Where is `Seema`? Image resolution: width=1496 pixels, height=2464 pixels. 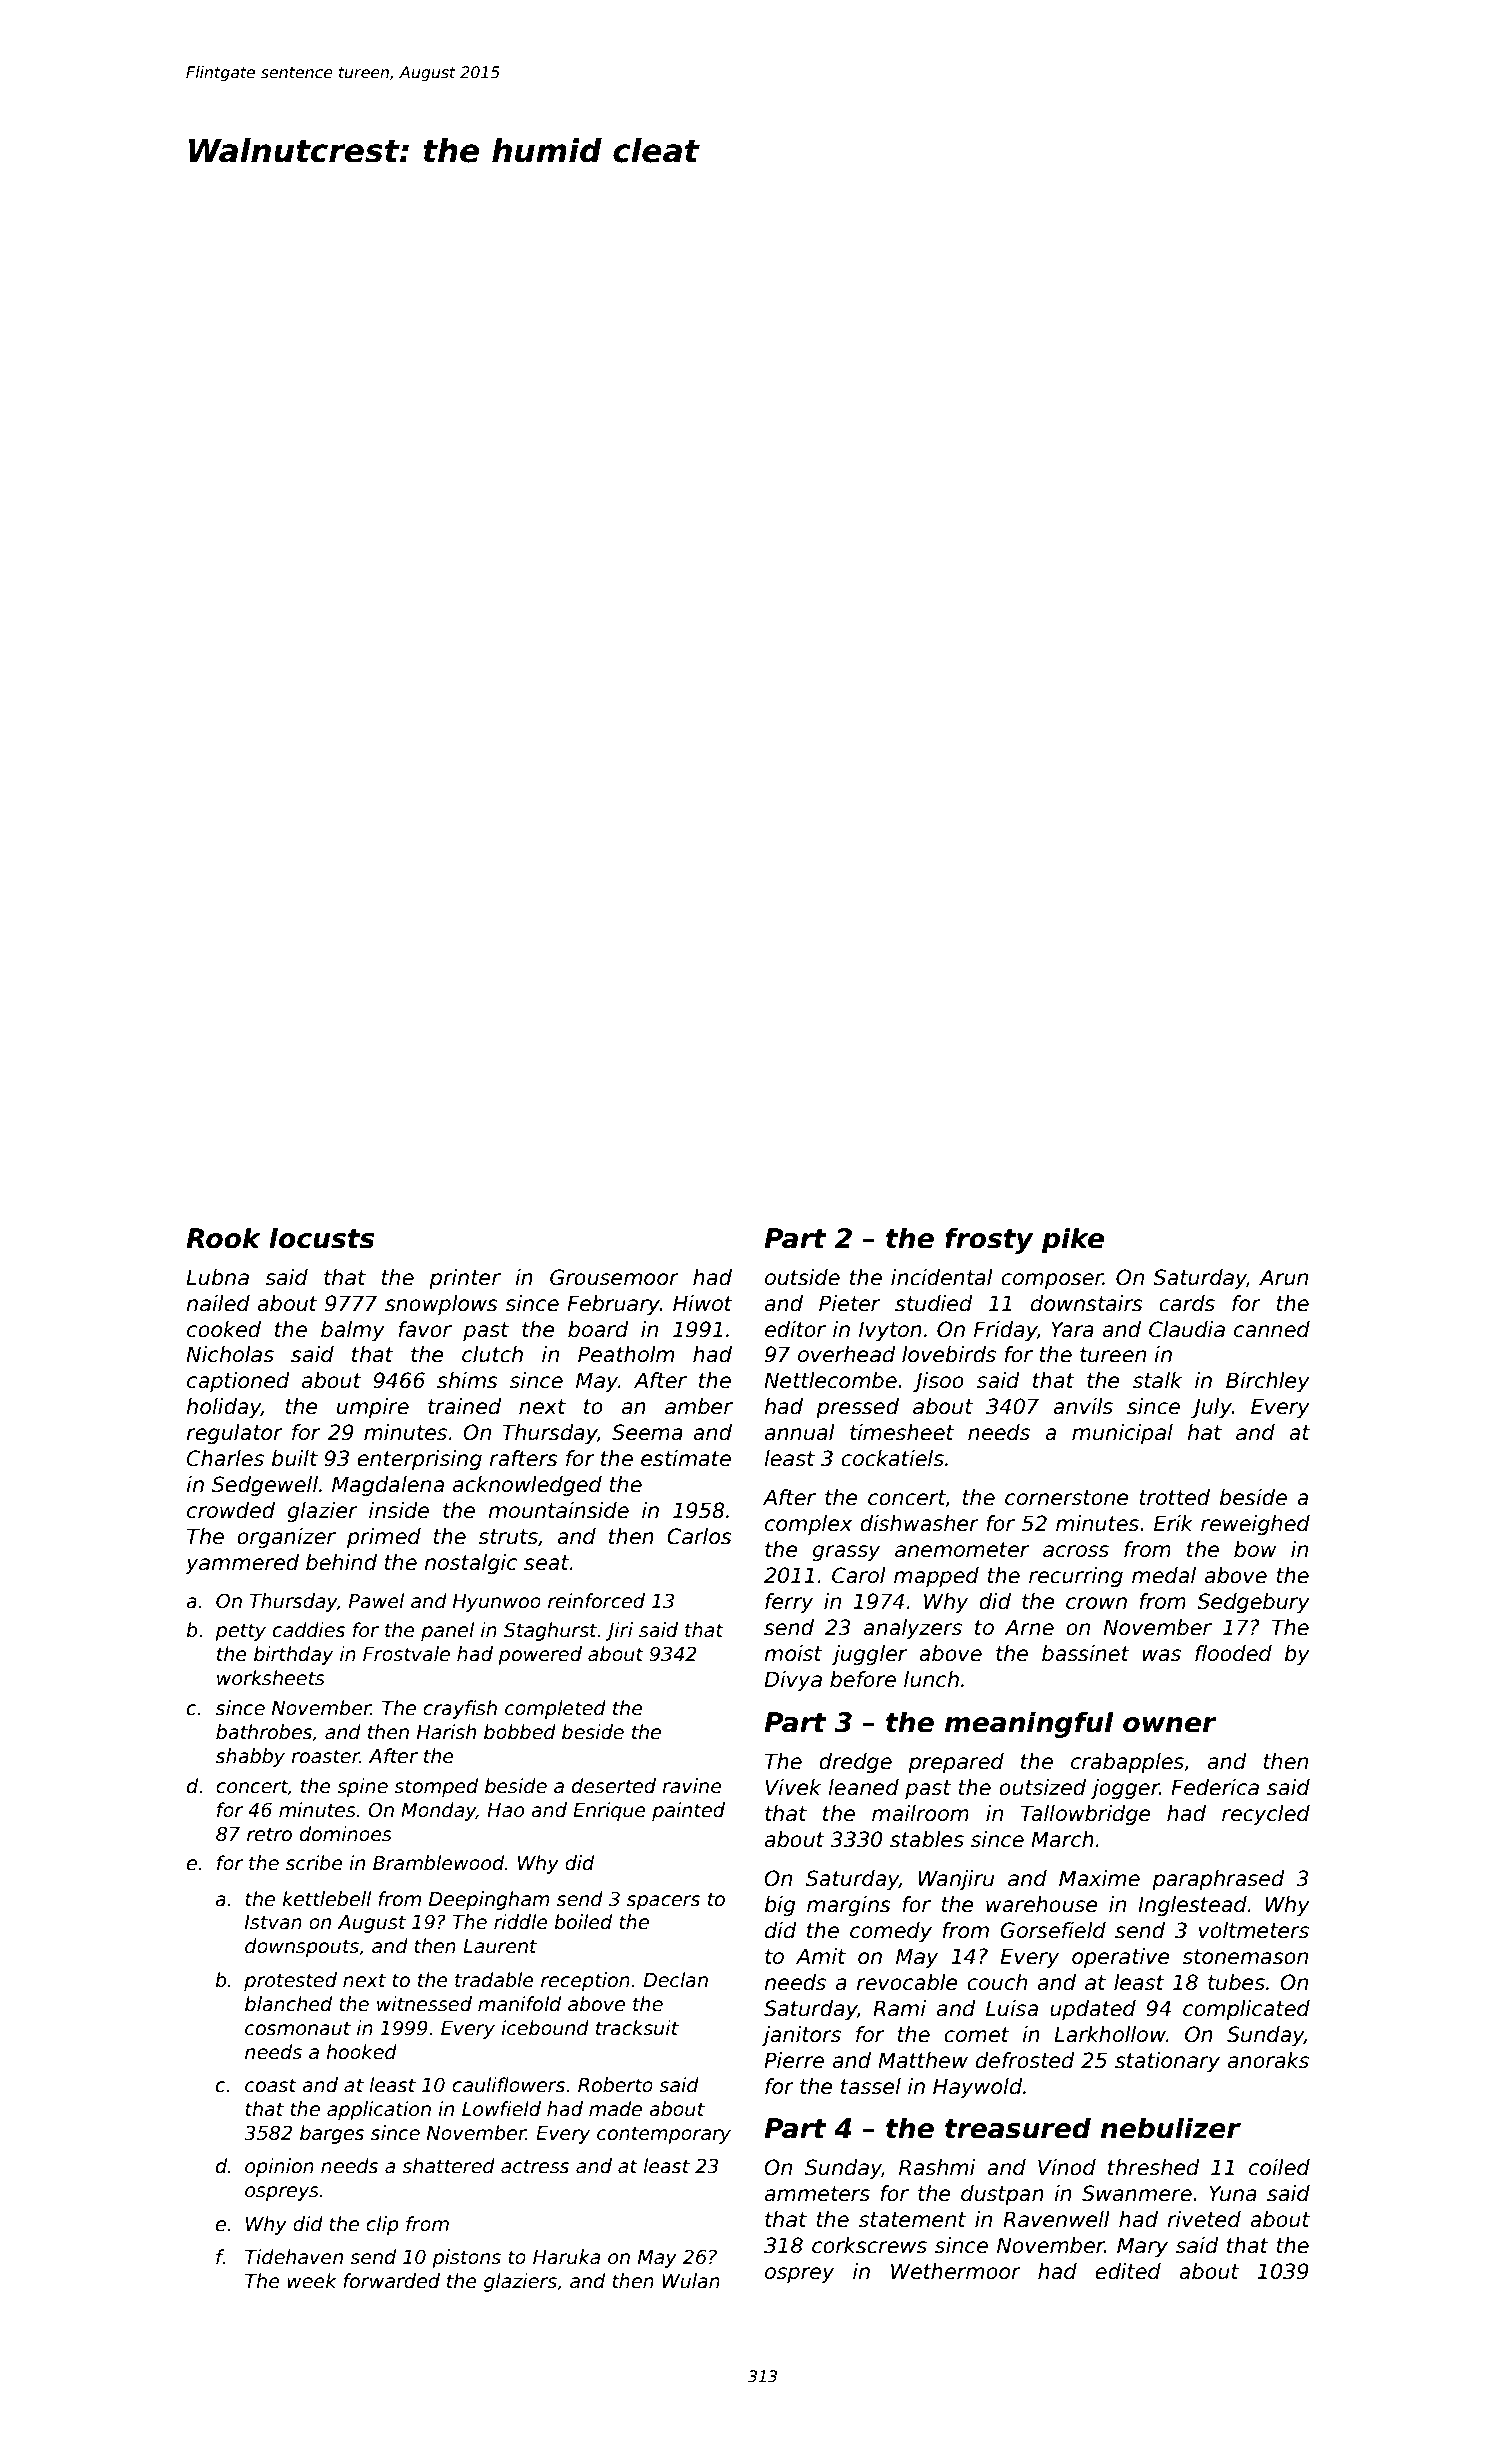
Seema is located at coordinates (647, 1432).
